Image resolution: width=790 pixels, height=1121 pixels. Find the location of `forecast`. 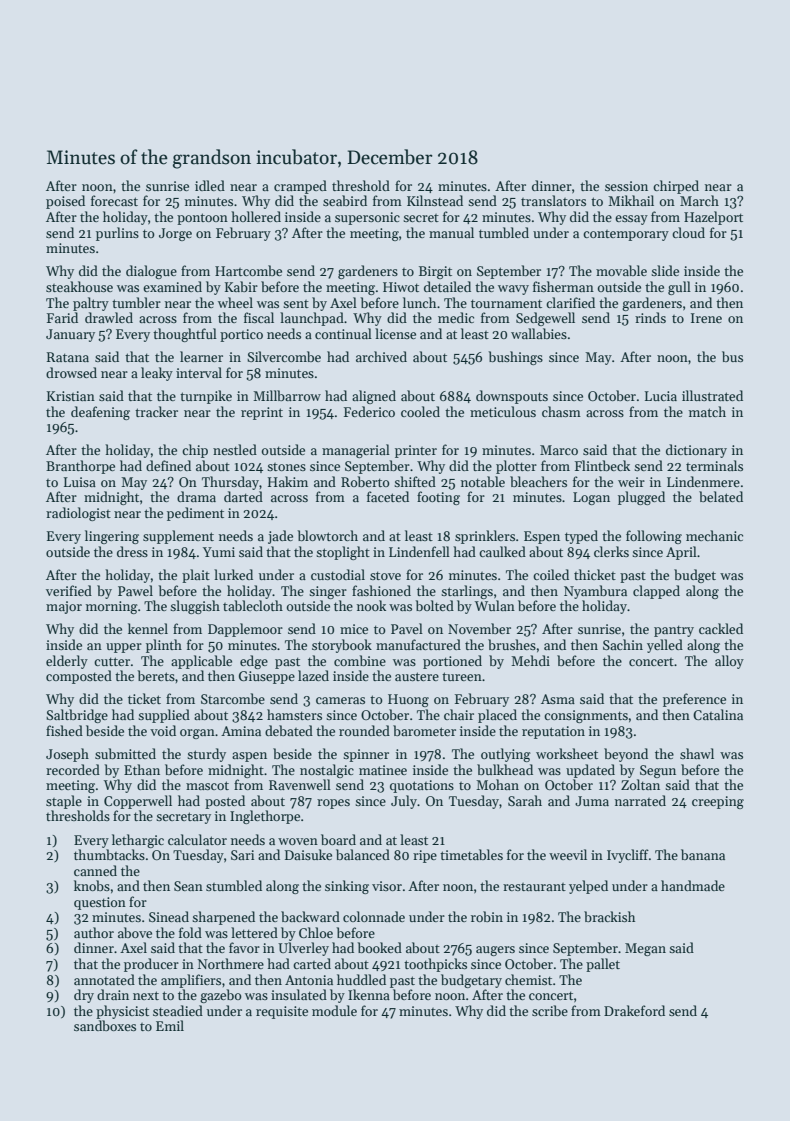

forecast is located at coordinates (114, 200).
